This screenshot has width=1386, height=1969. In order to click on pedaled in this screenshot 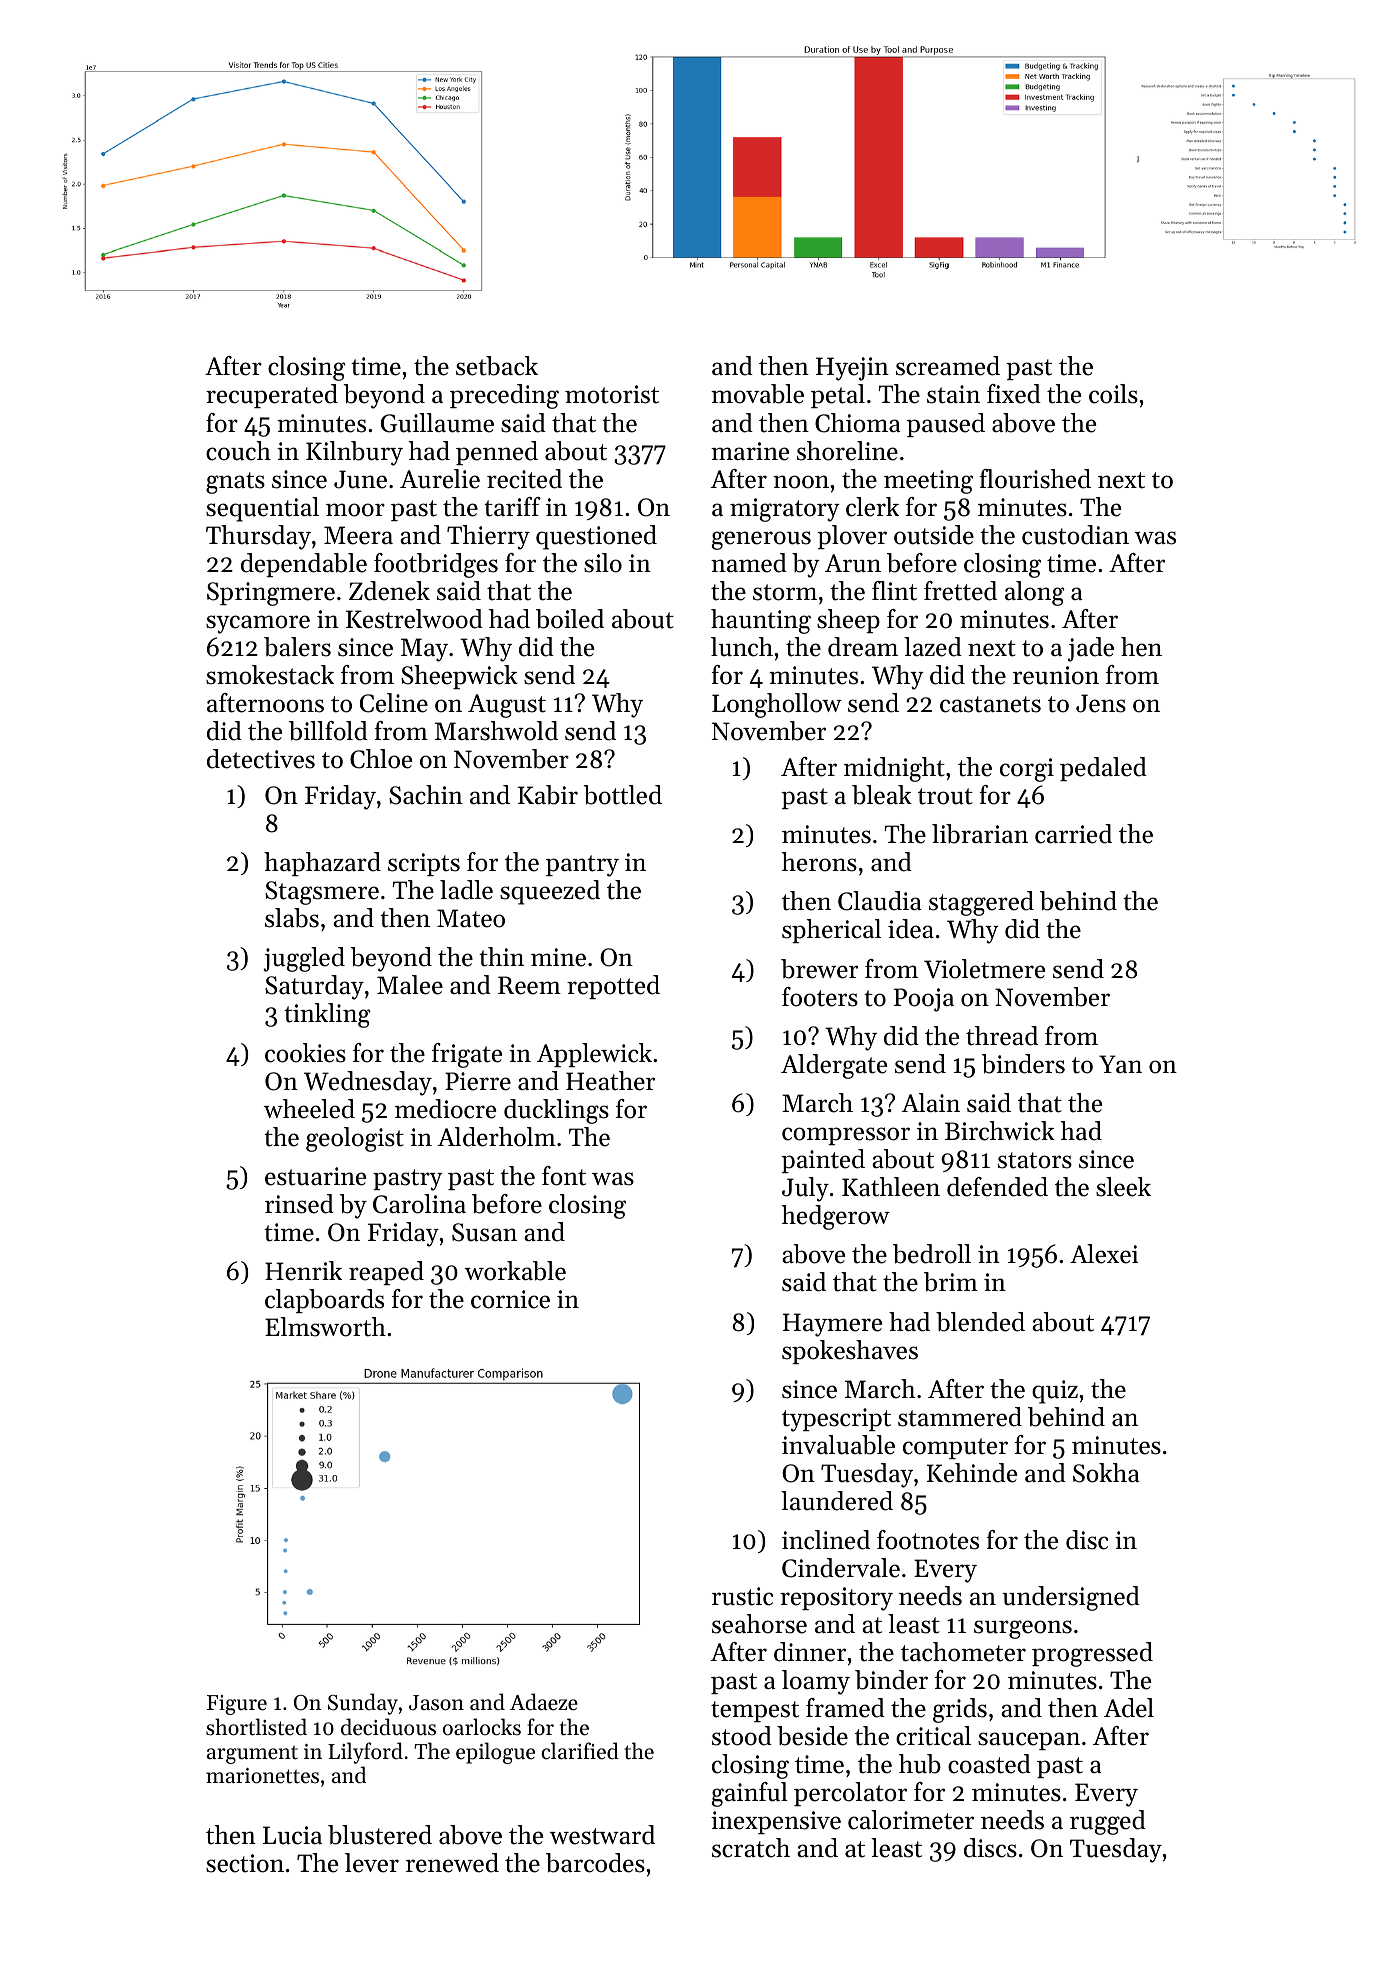, I will do `click(1103, 769)`.
